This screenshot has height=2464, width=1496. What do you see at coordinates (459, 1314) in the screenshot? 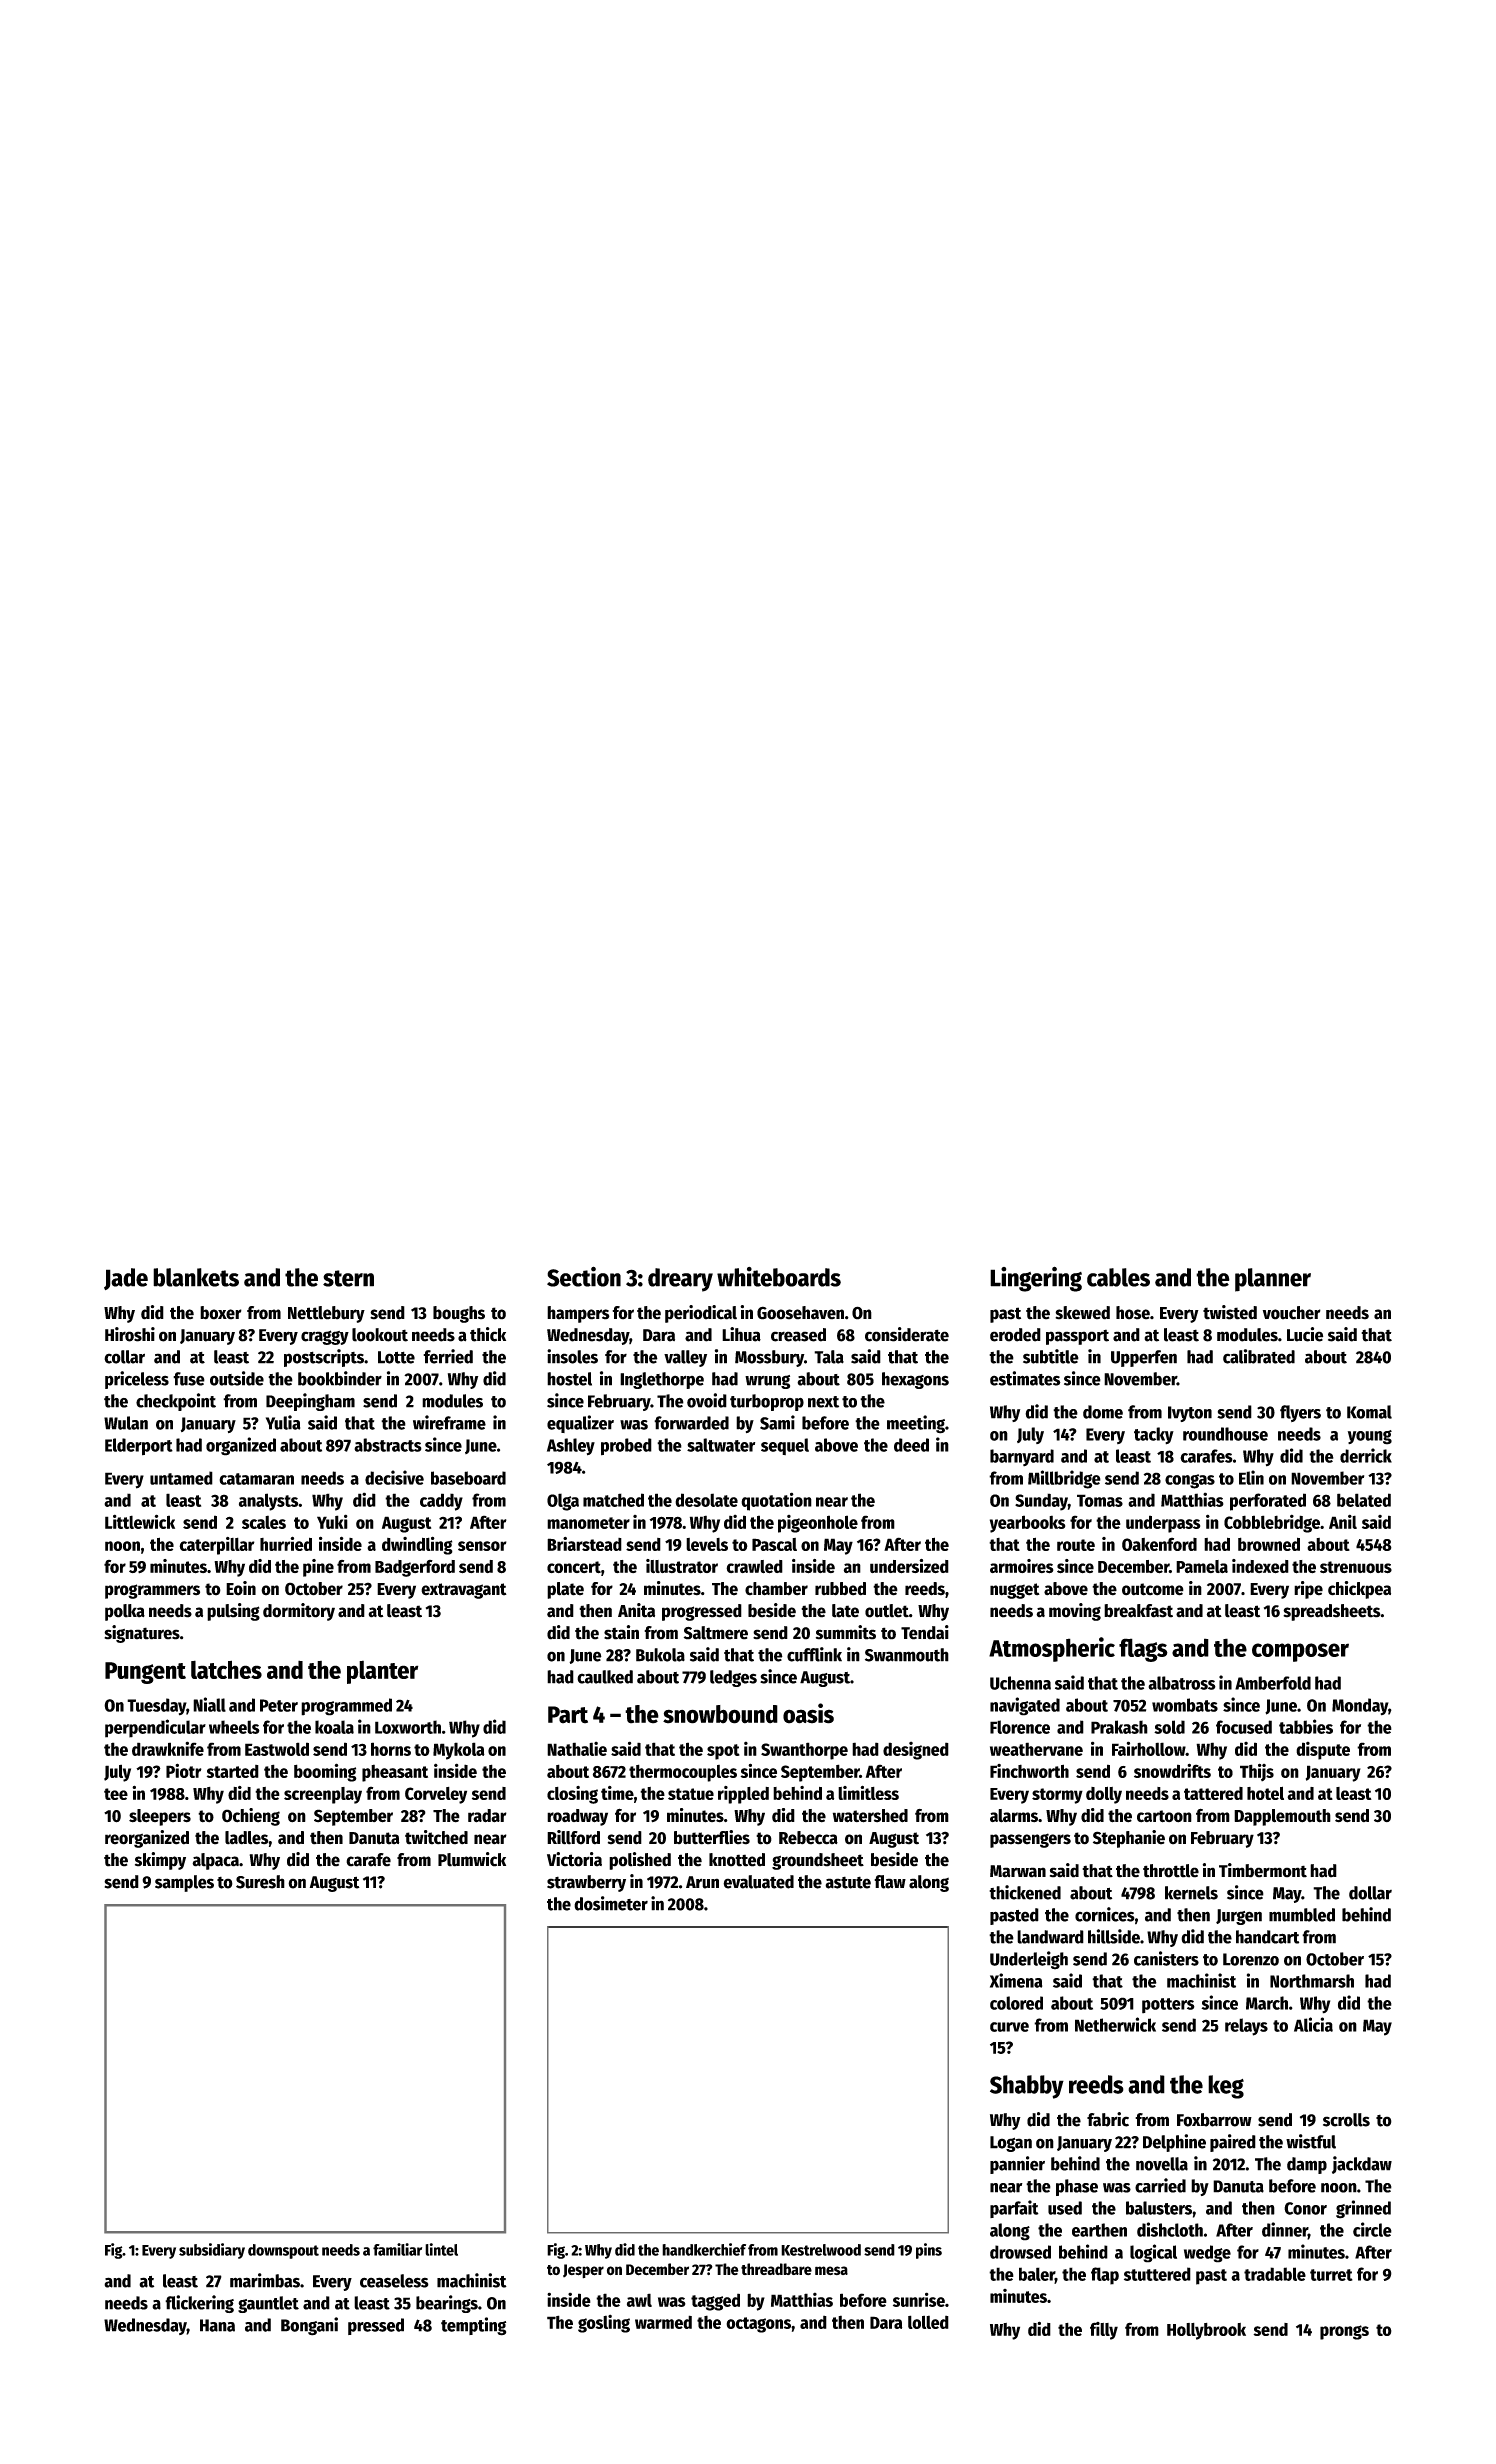
I see `boughs` at bounding box center [459, 1314].
